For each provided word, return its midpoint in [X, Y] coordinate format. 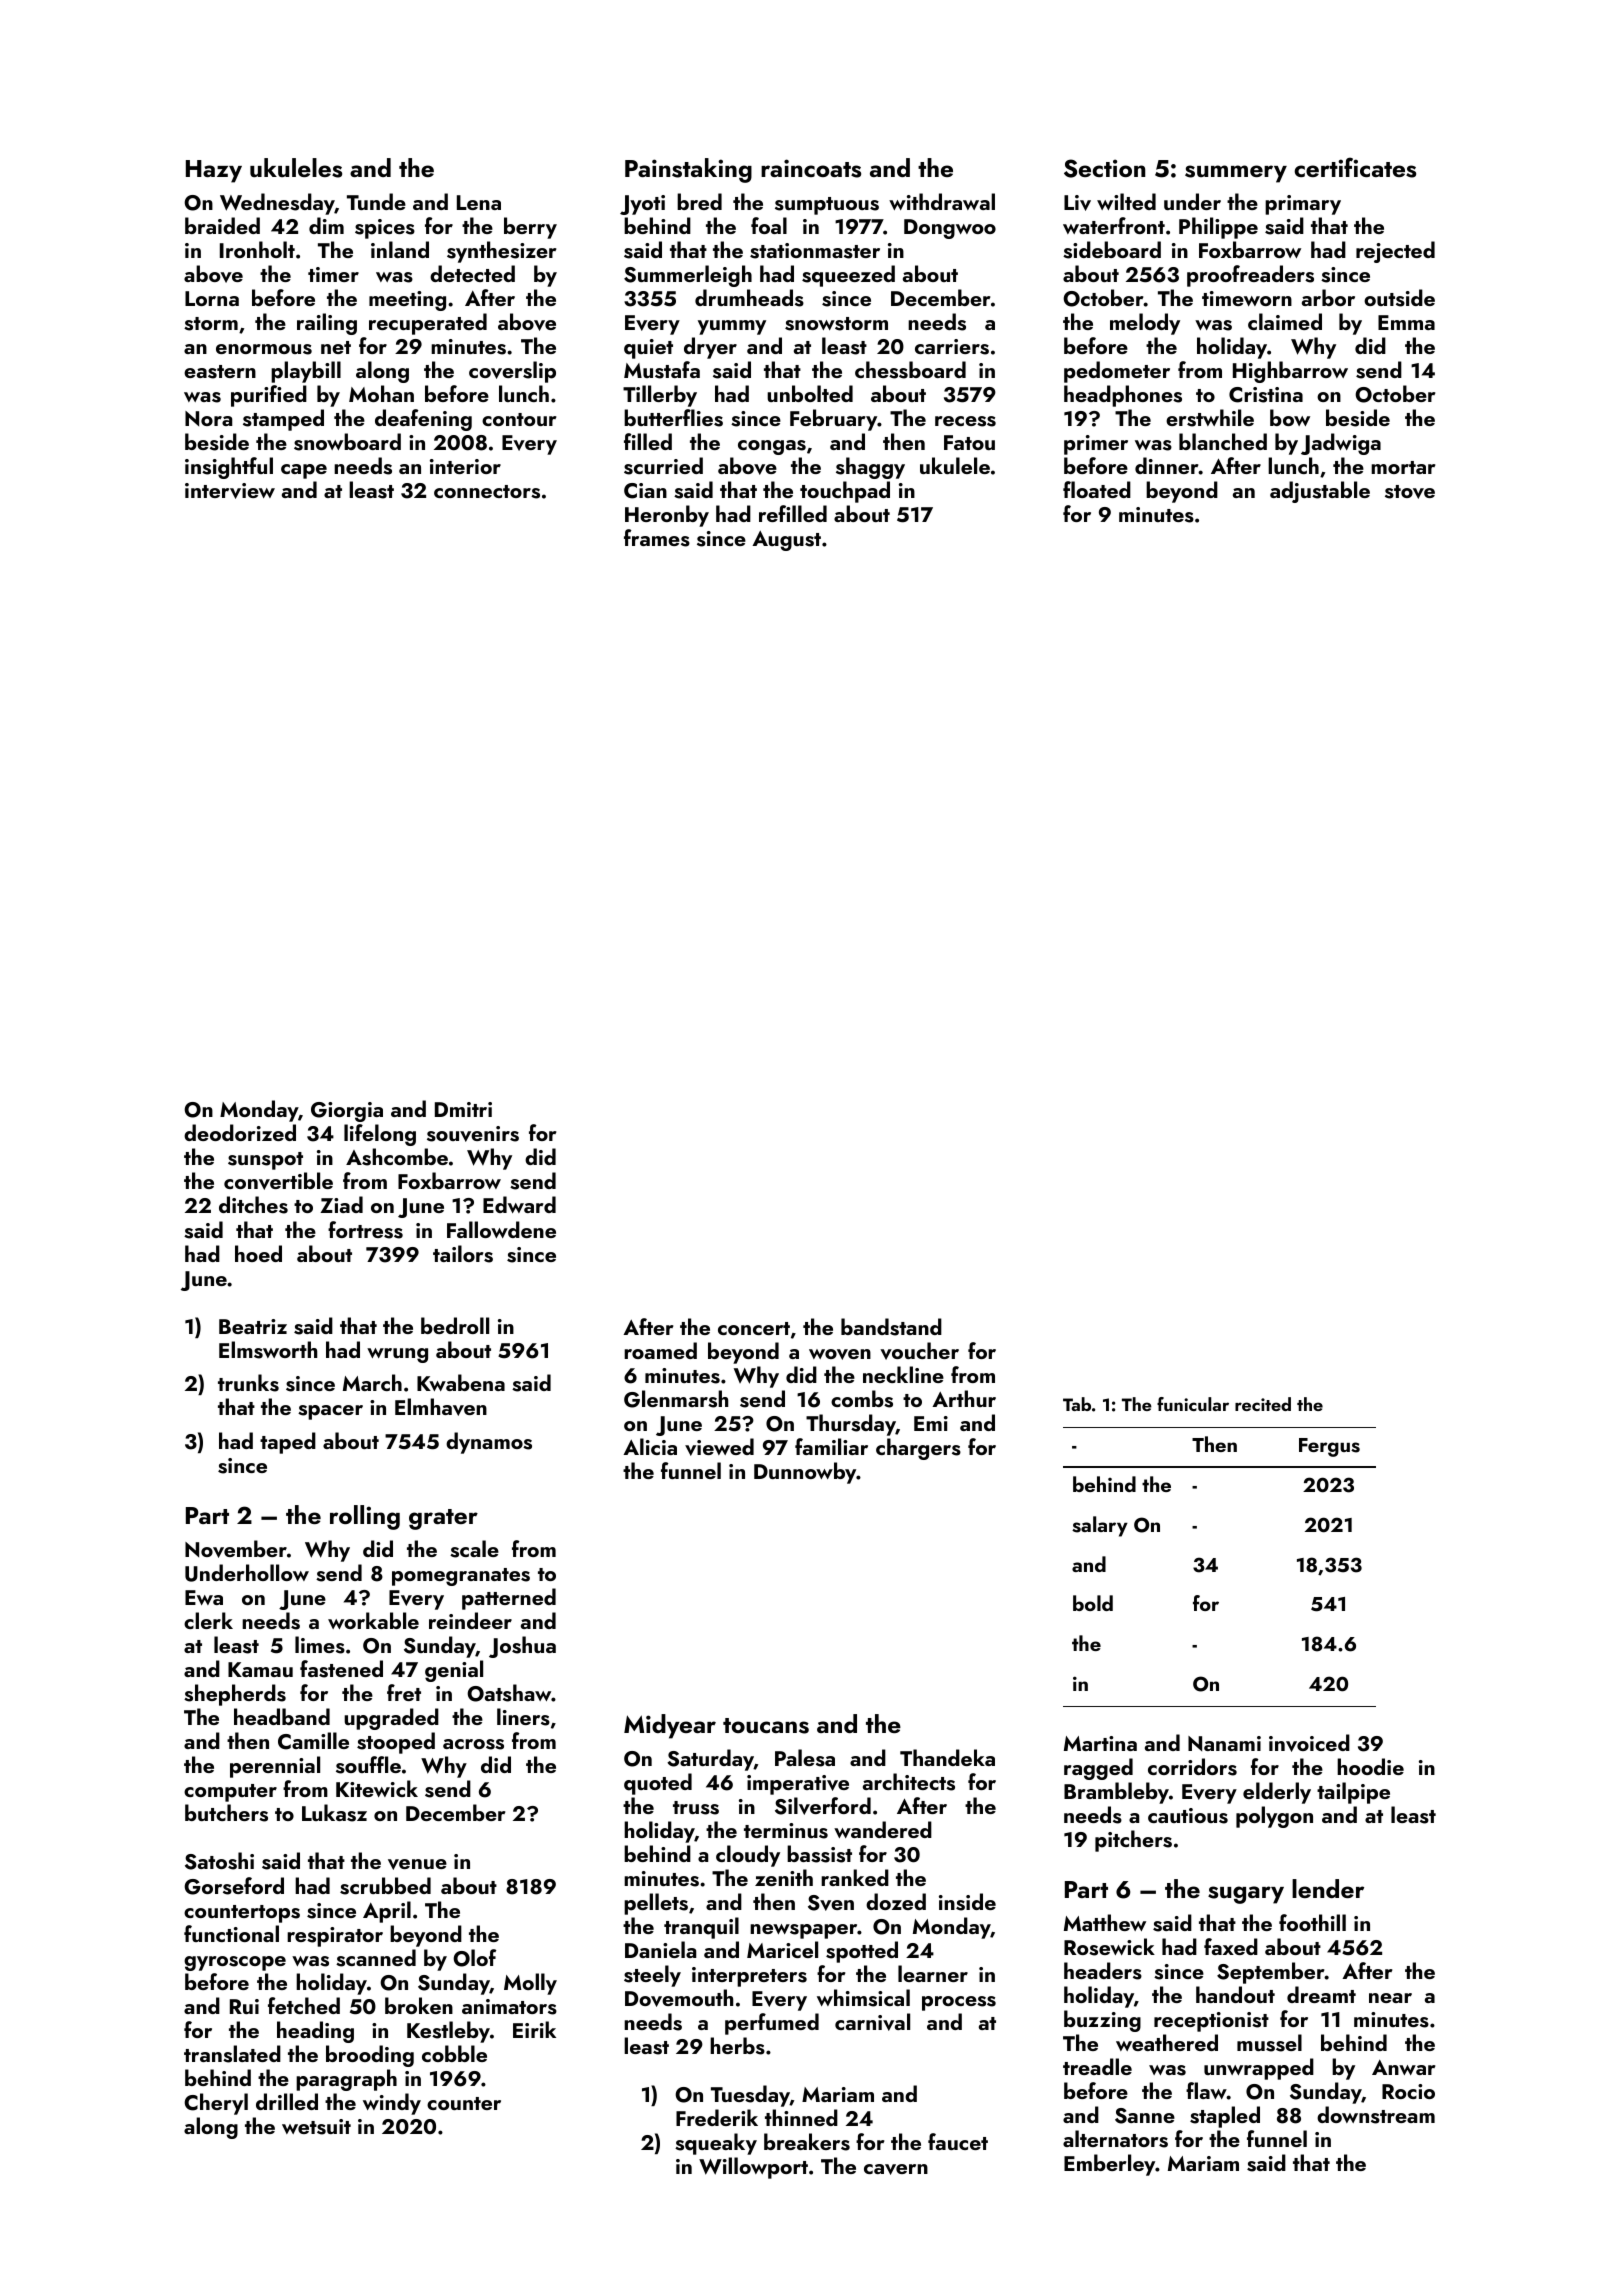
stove [1410, 492]
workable [373, 1620]
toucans [766, 1726]
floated [1097, 489]
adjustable [1320, 492]
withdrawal [942, 201]
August [786, 541]
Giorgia [347, 1112]
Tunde [376, 201]
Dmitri [463, 1109]
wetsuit [316, 2127]
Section [1104, 168]
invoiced [1309, 1743]
